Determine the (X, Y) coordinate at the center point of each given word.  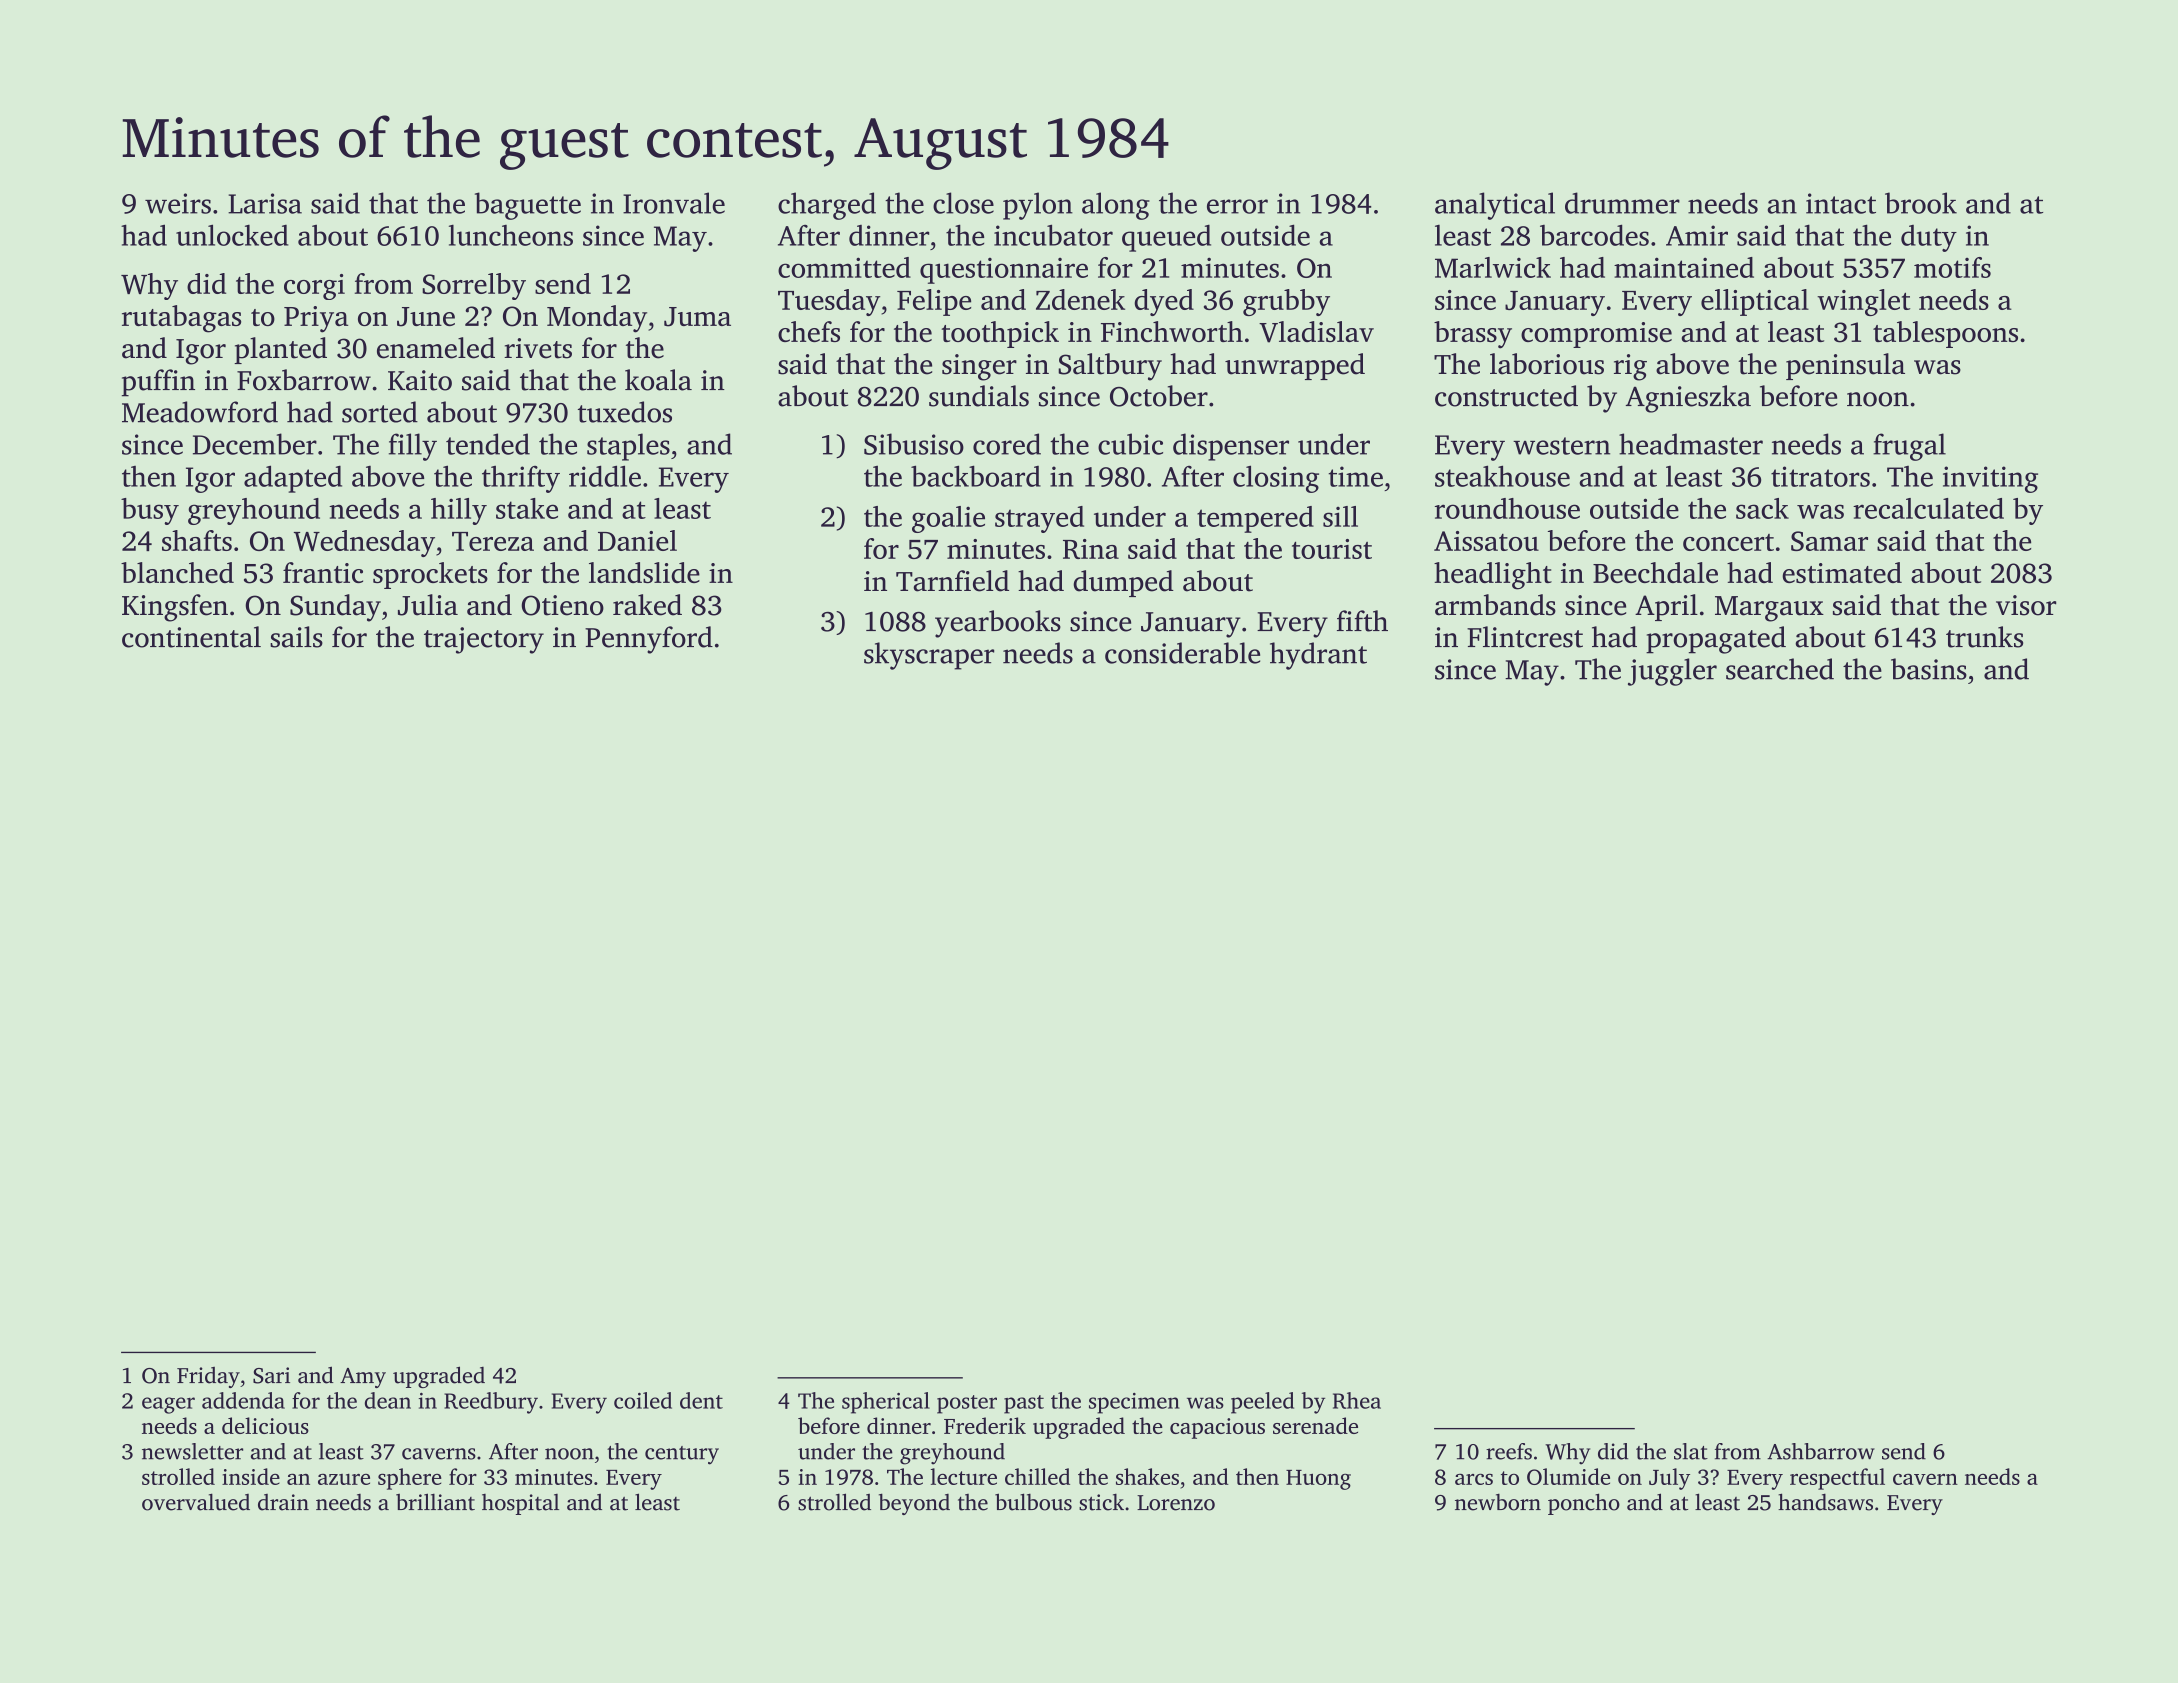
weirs (178, 203)
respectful (1837, 1479)
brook (1921, 203)
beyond (914, 1504)
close (963, 203)
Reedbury (491, 1403)
